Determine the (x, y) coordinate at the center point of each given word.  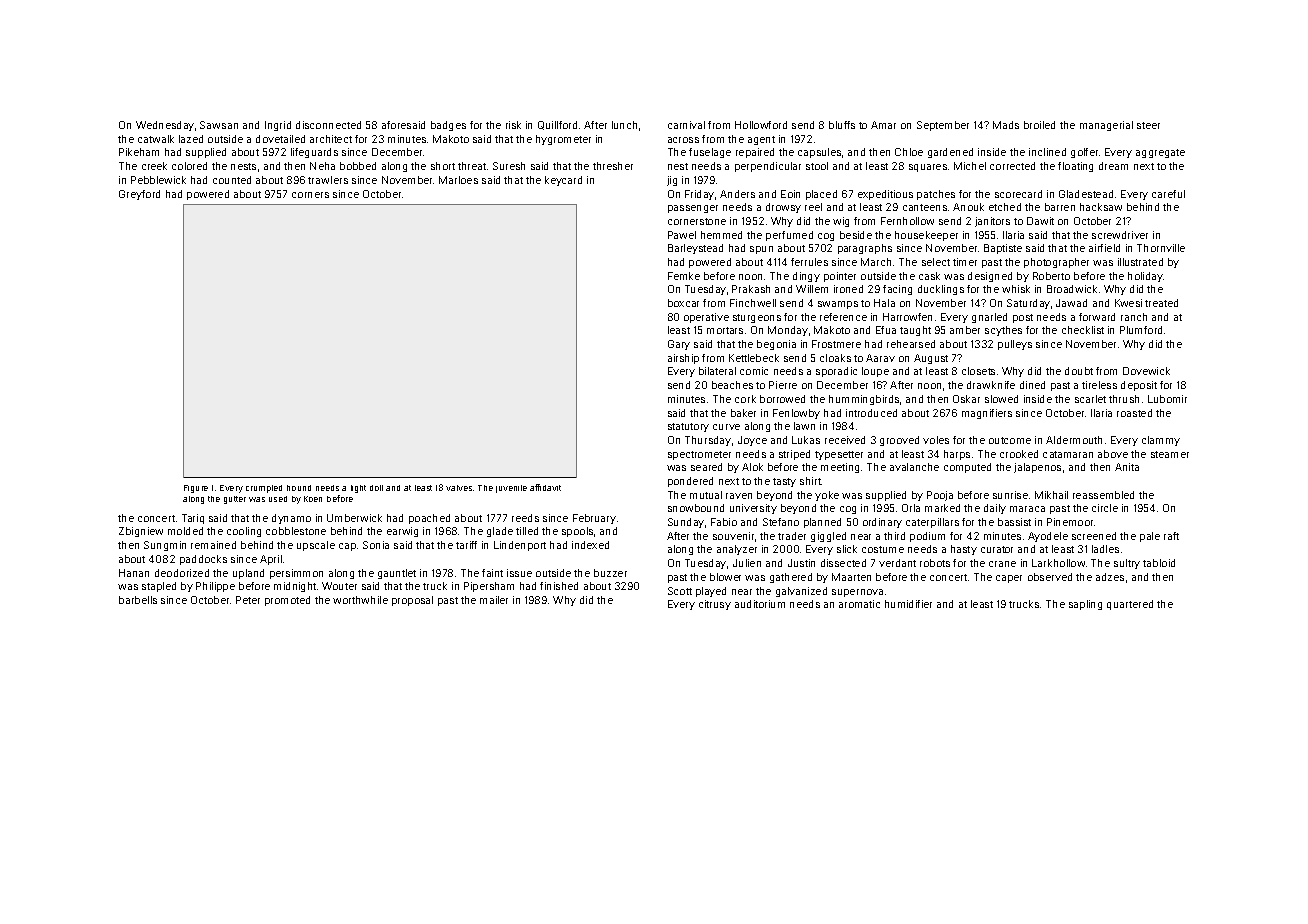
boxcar (683, 303)
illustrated (1140, 262)
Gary (679, 345)
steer (1148, 125)
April (271, 560)
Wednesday (165, 126)
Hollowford (761, 125)
